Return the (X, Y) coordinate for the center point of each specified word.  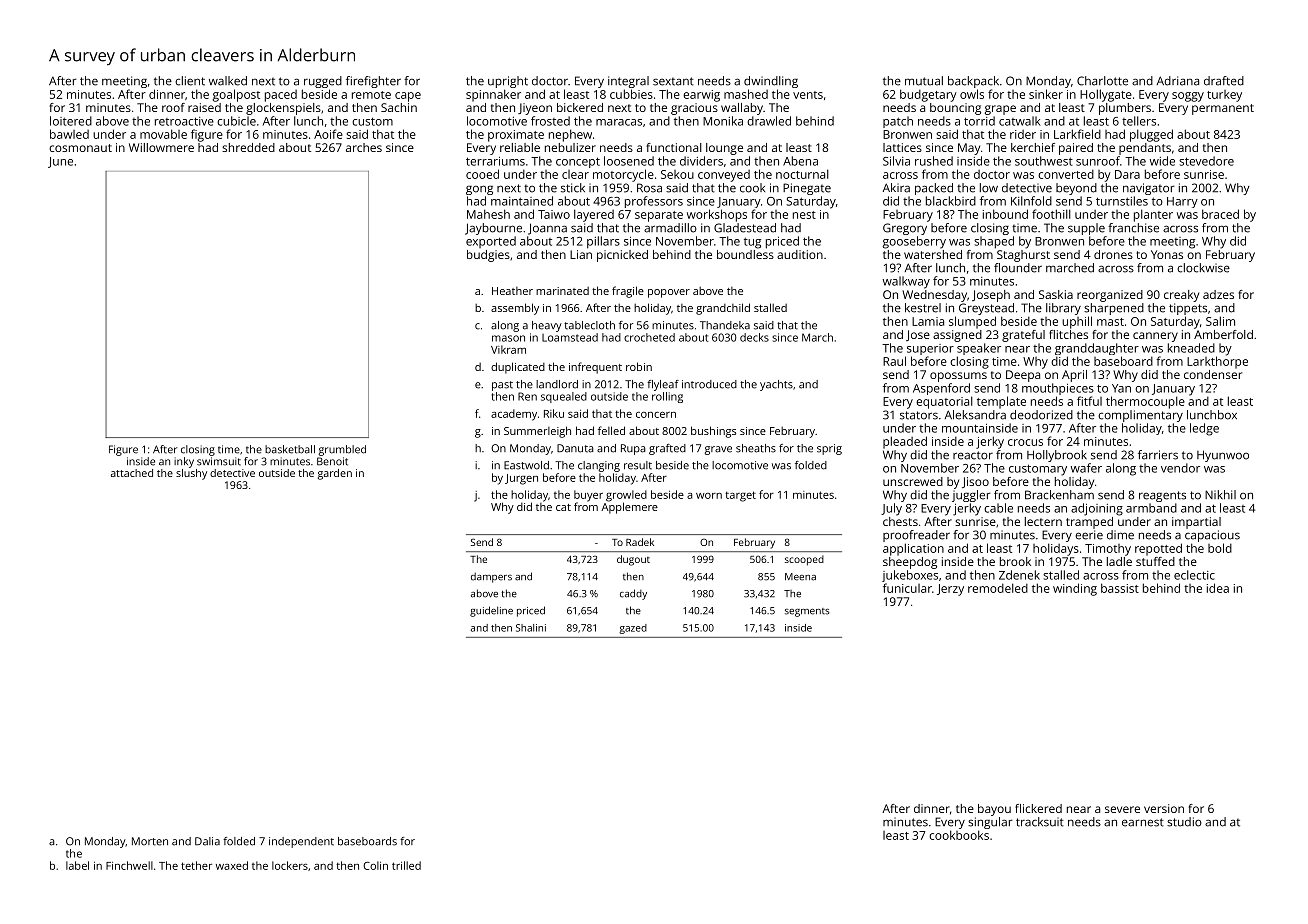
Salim (1220, 321)
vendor (1180, 468)
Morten (150, 841)
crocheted (649, 337)
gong (479, 190)
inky (184, 462)
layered (594, 215)
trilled (406, 865)
